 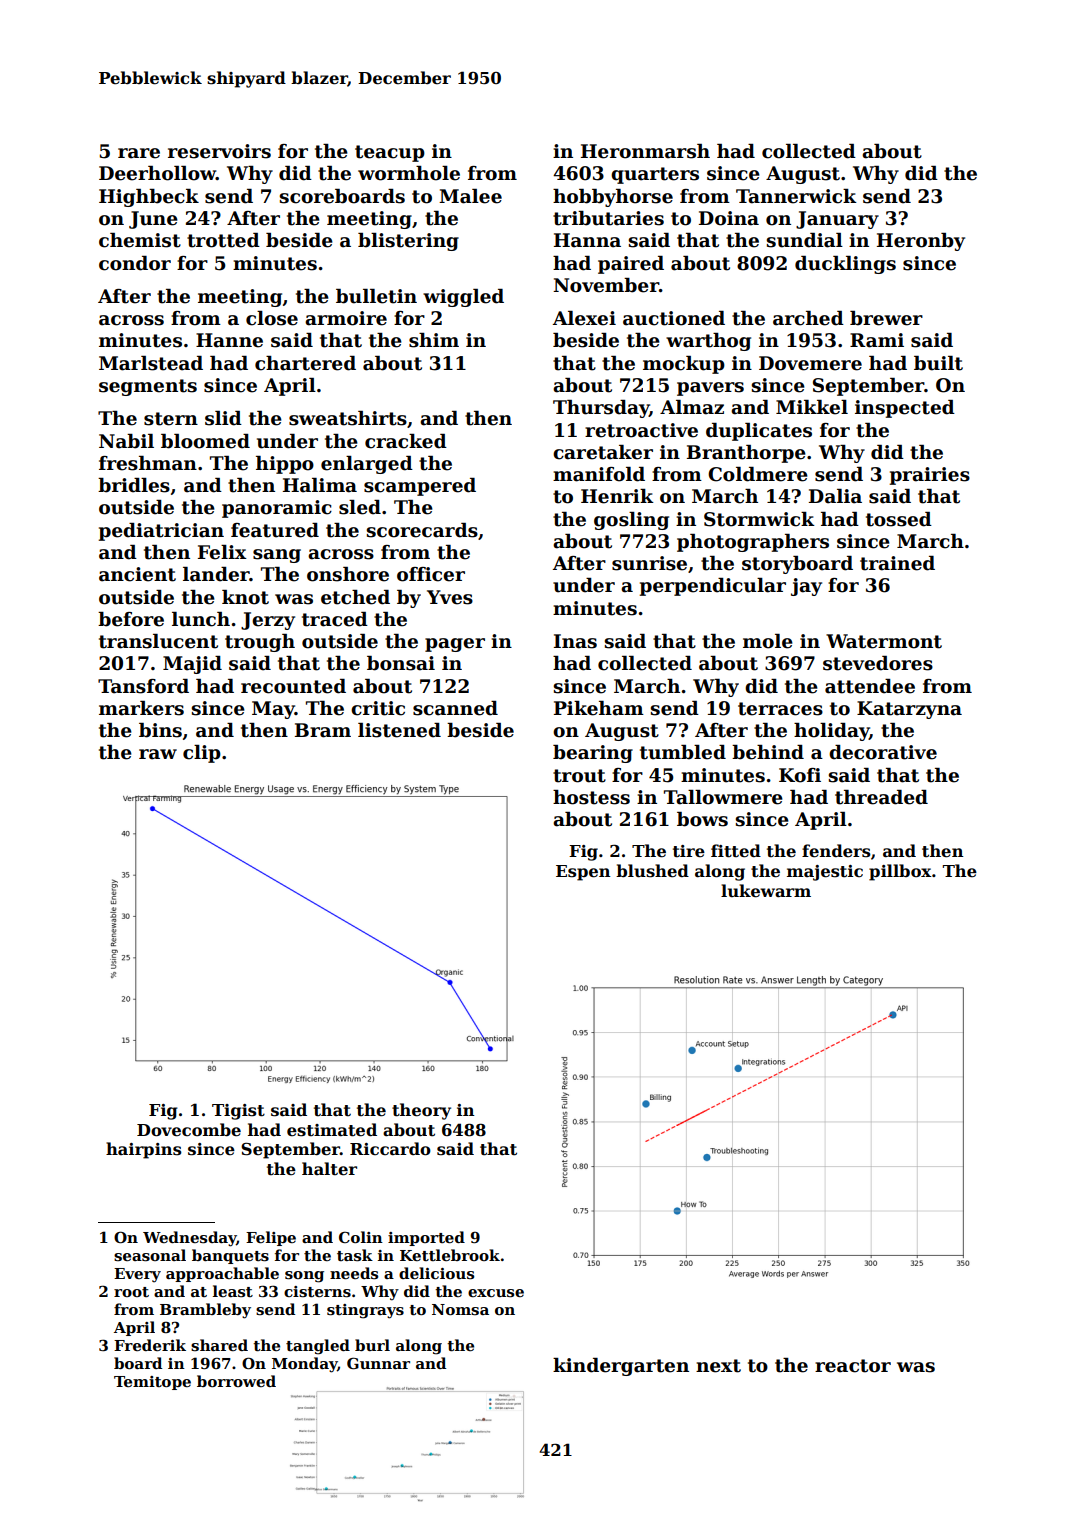 What do you see at coordinates (796, 196) in the image?
I see `Tannerwick` at bounding box center [796, 196].
